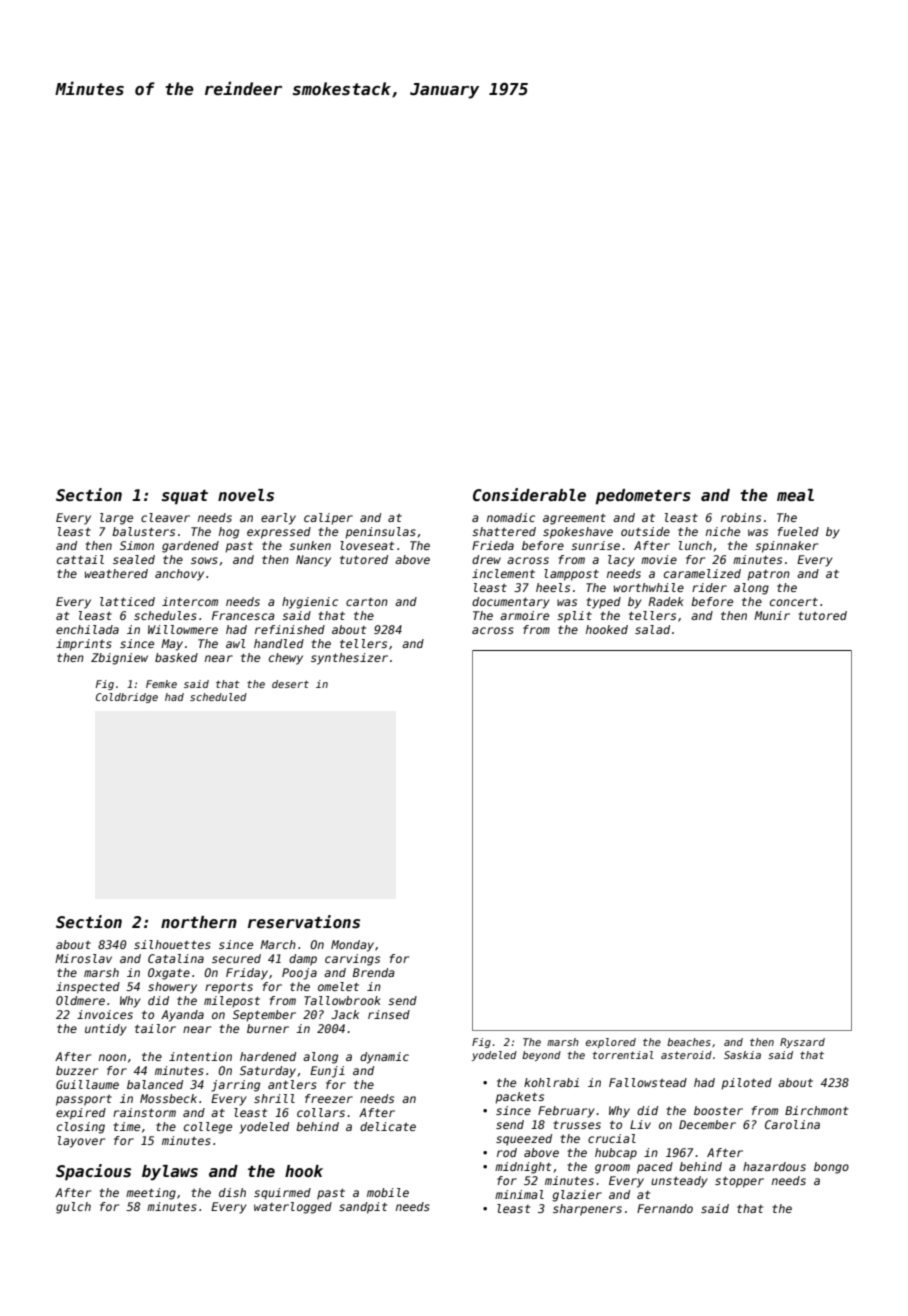  I want to click on hog, so click(229, 533).
